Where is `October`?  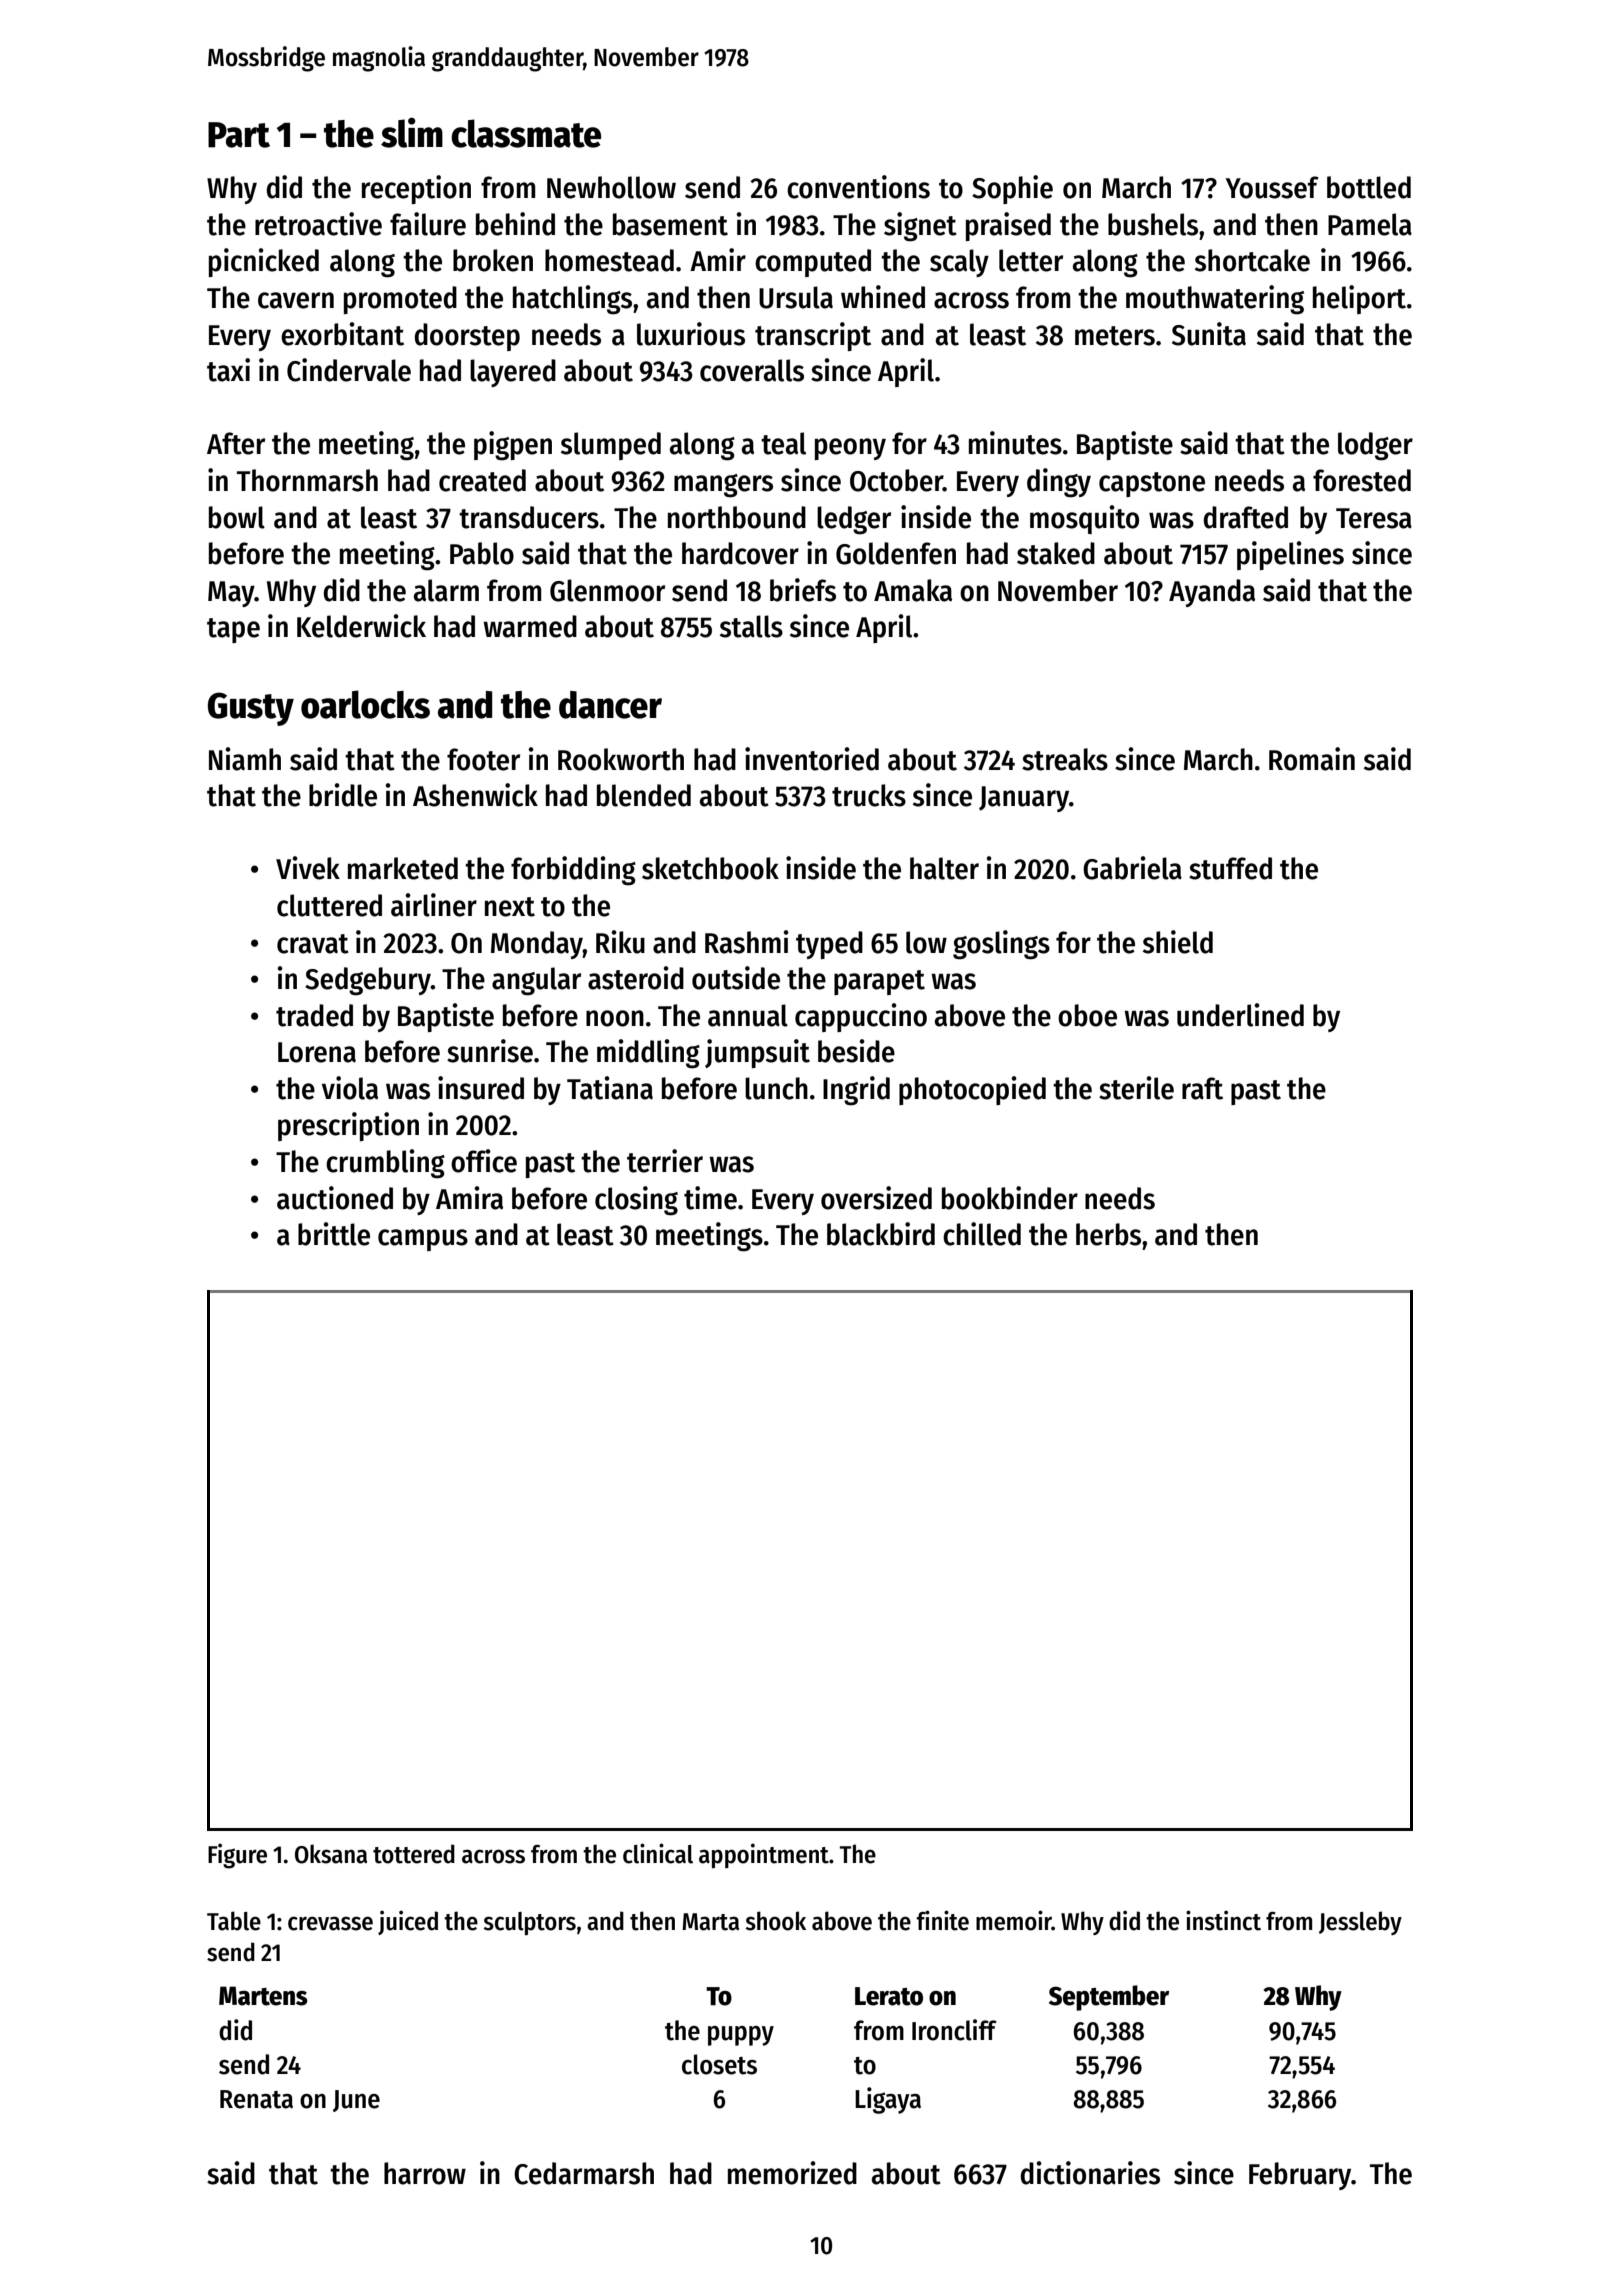 October is located at coordinates (896, 480).
